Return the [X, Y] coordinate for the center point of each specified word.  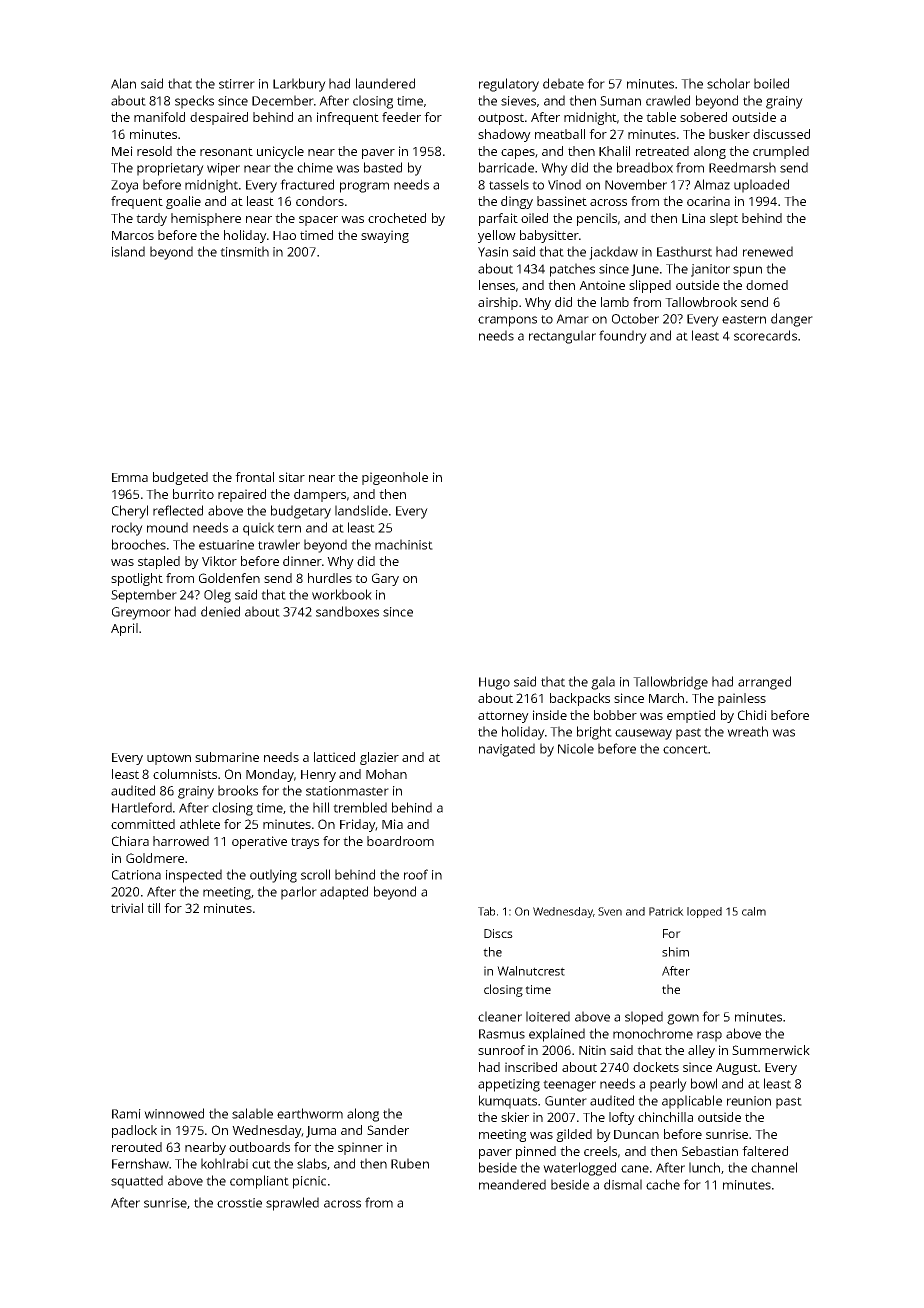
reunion [749, 1101]
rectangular [562, 337]
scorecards [765, 335]
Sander [388, 1130]
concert [685, 749]
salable [252, 1113]
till [153, 908]
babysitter [549, 236]
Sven [610, 911]
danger [792, 320]
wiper [223, 169]
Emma [130, 477]
